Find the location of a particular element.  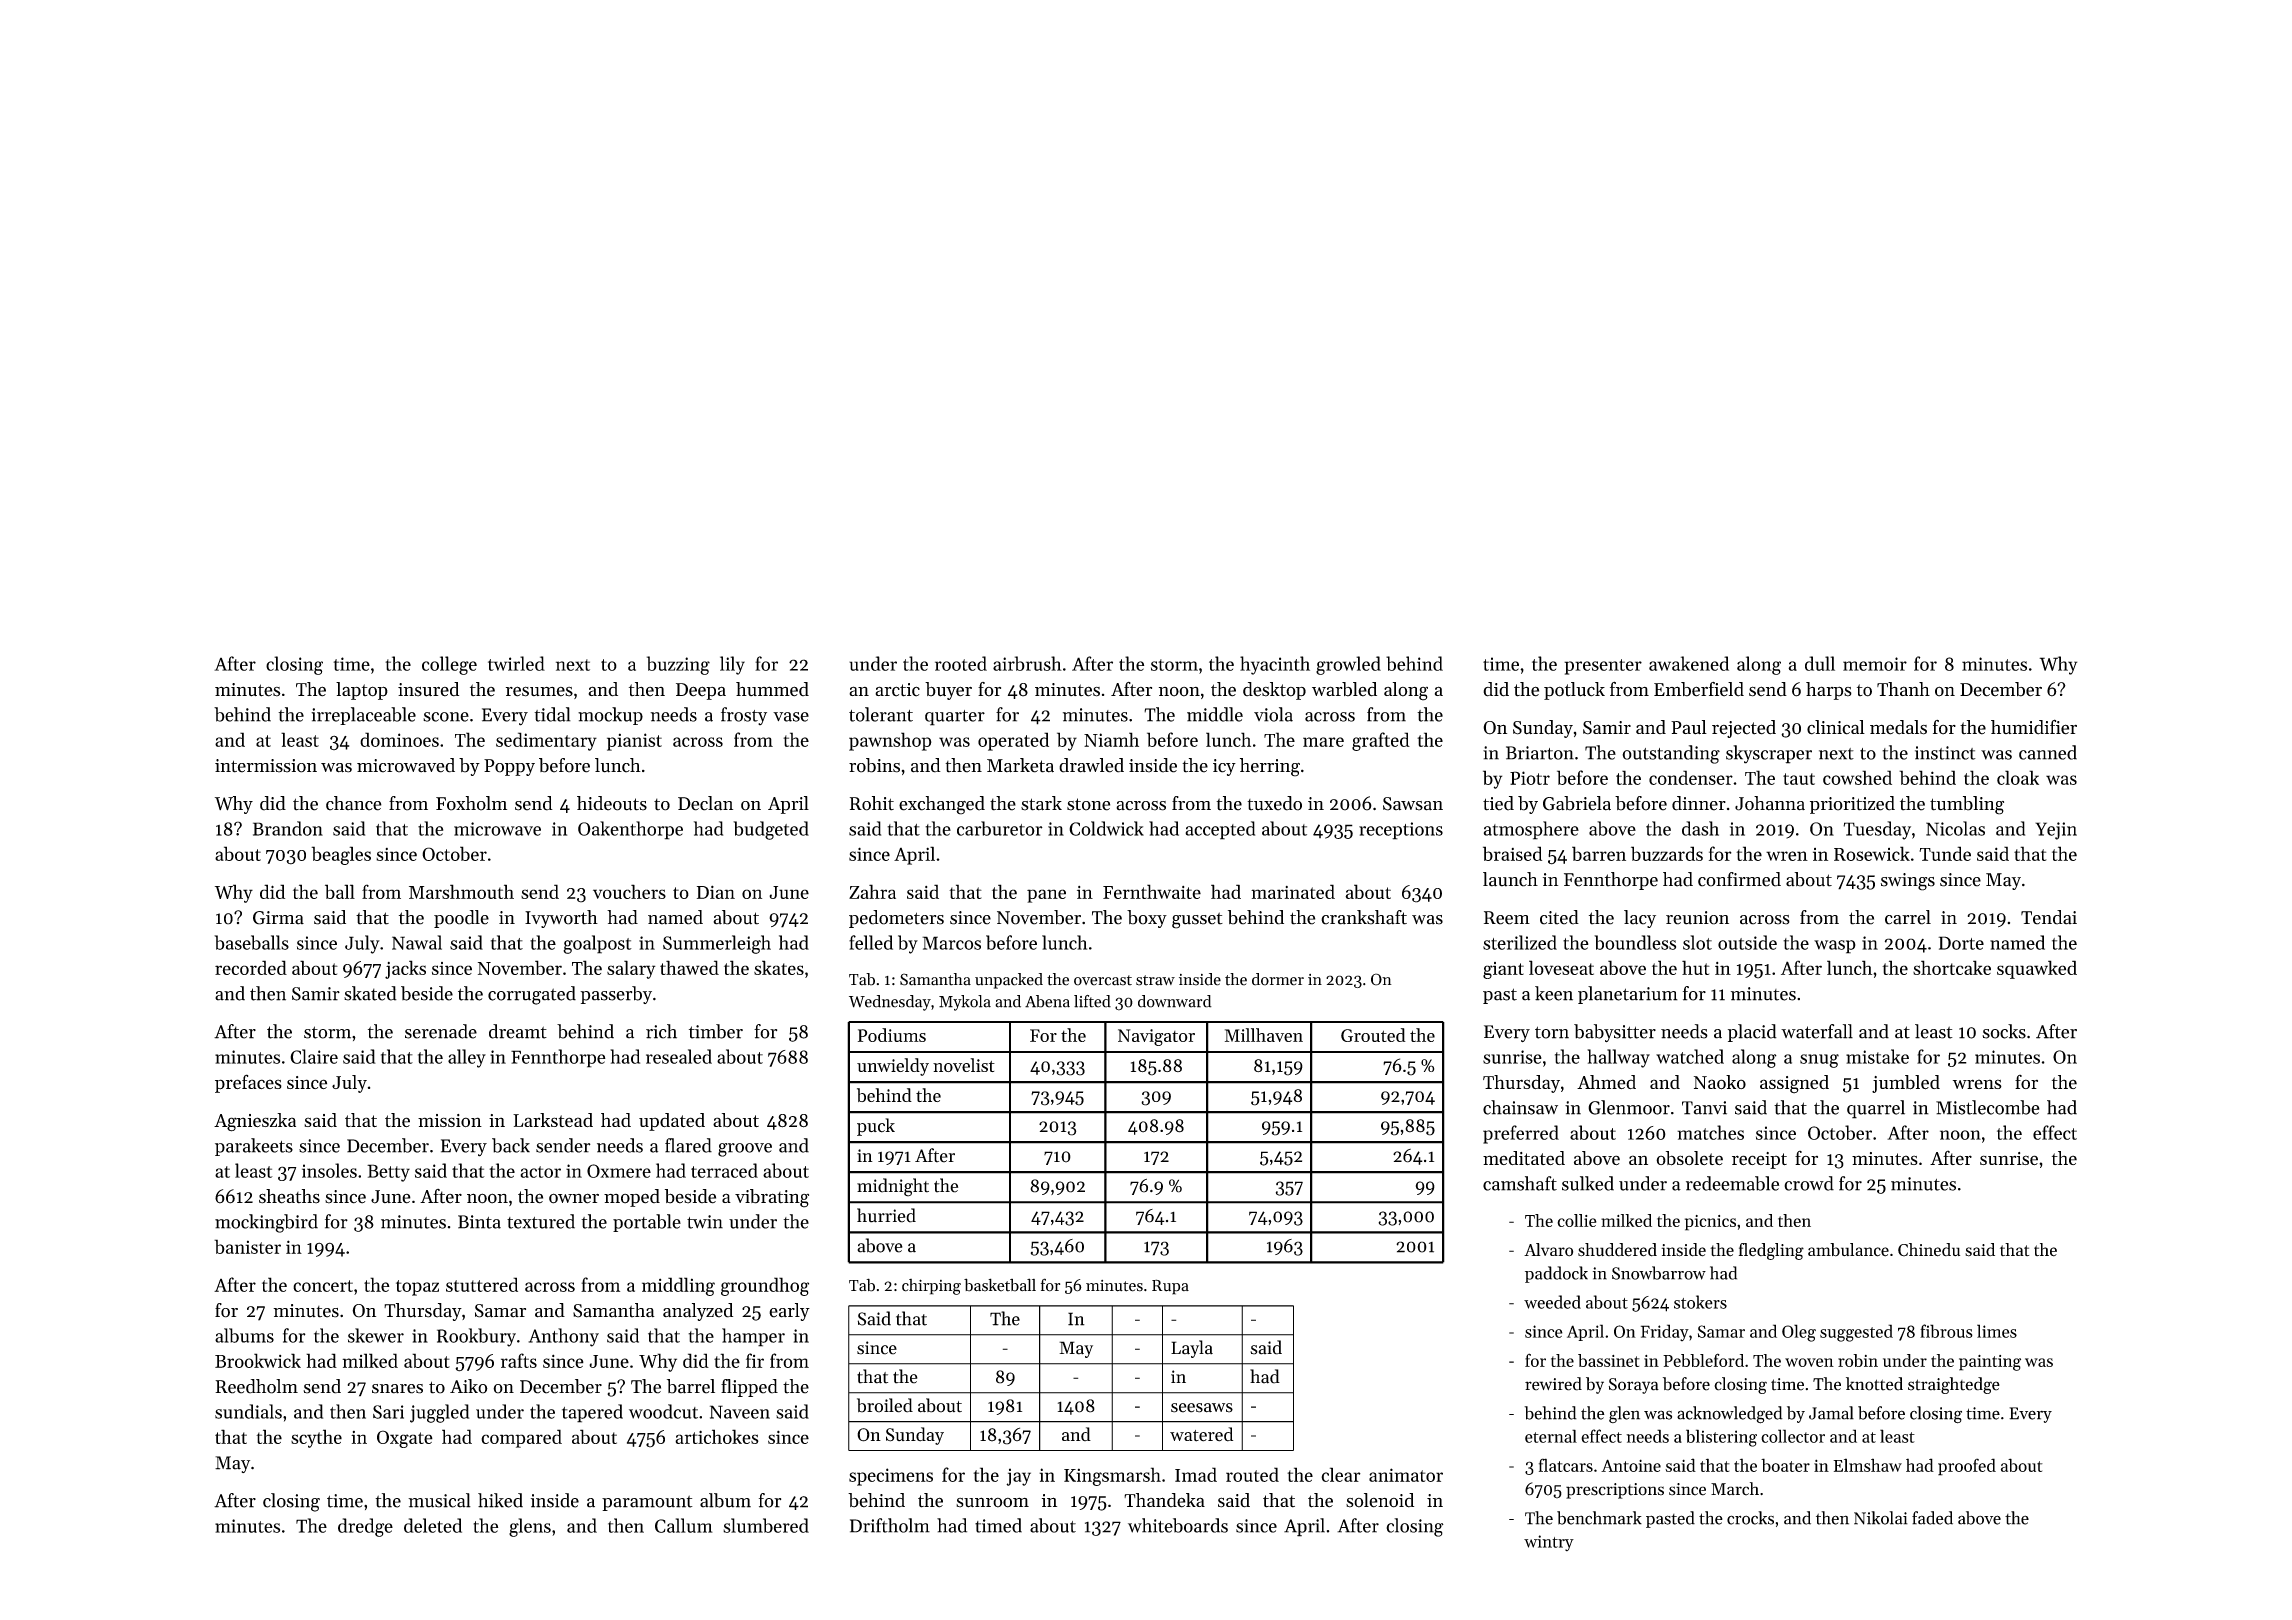

buzzards is located at coordinates (1667, 853).
